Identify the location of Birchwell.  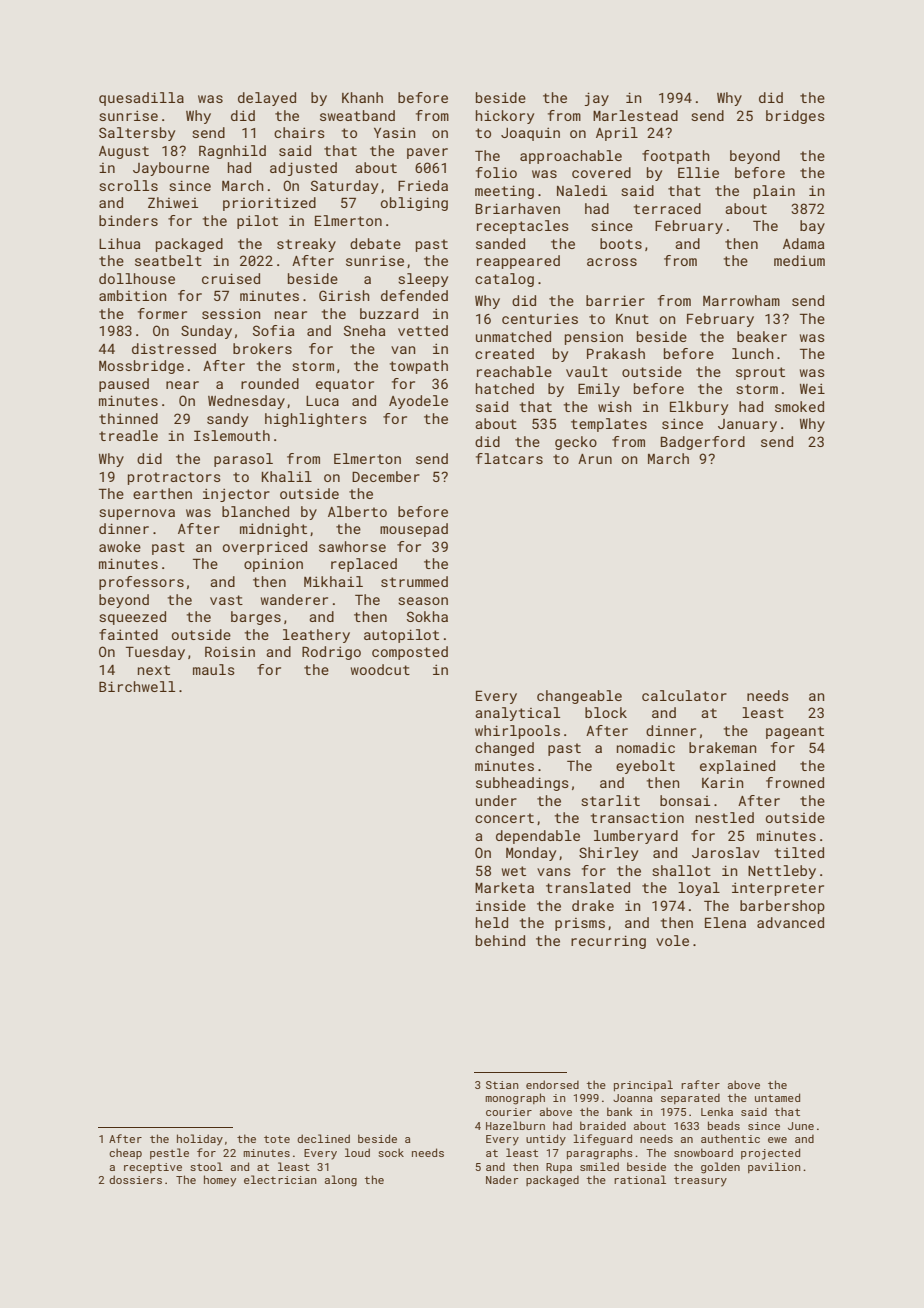
(137, 686).
